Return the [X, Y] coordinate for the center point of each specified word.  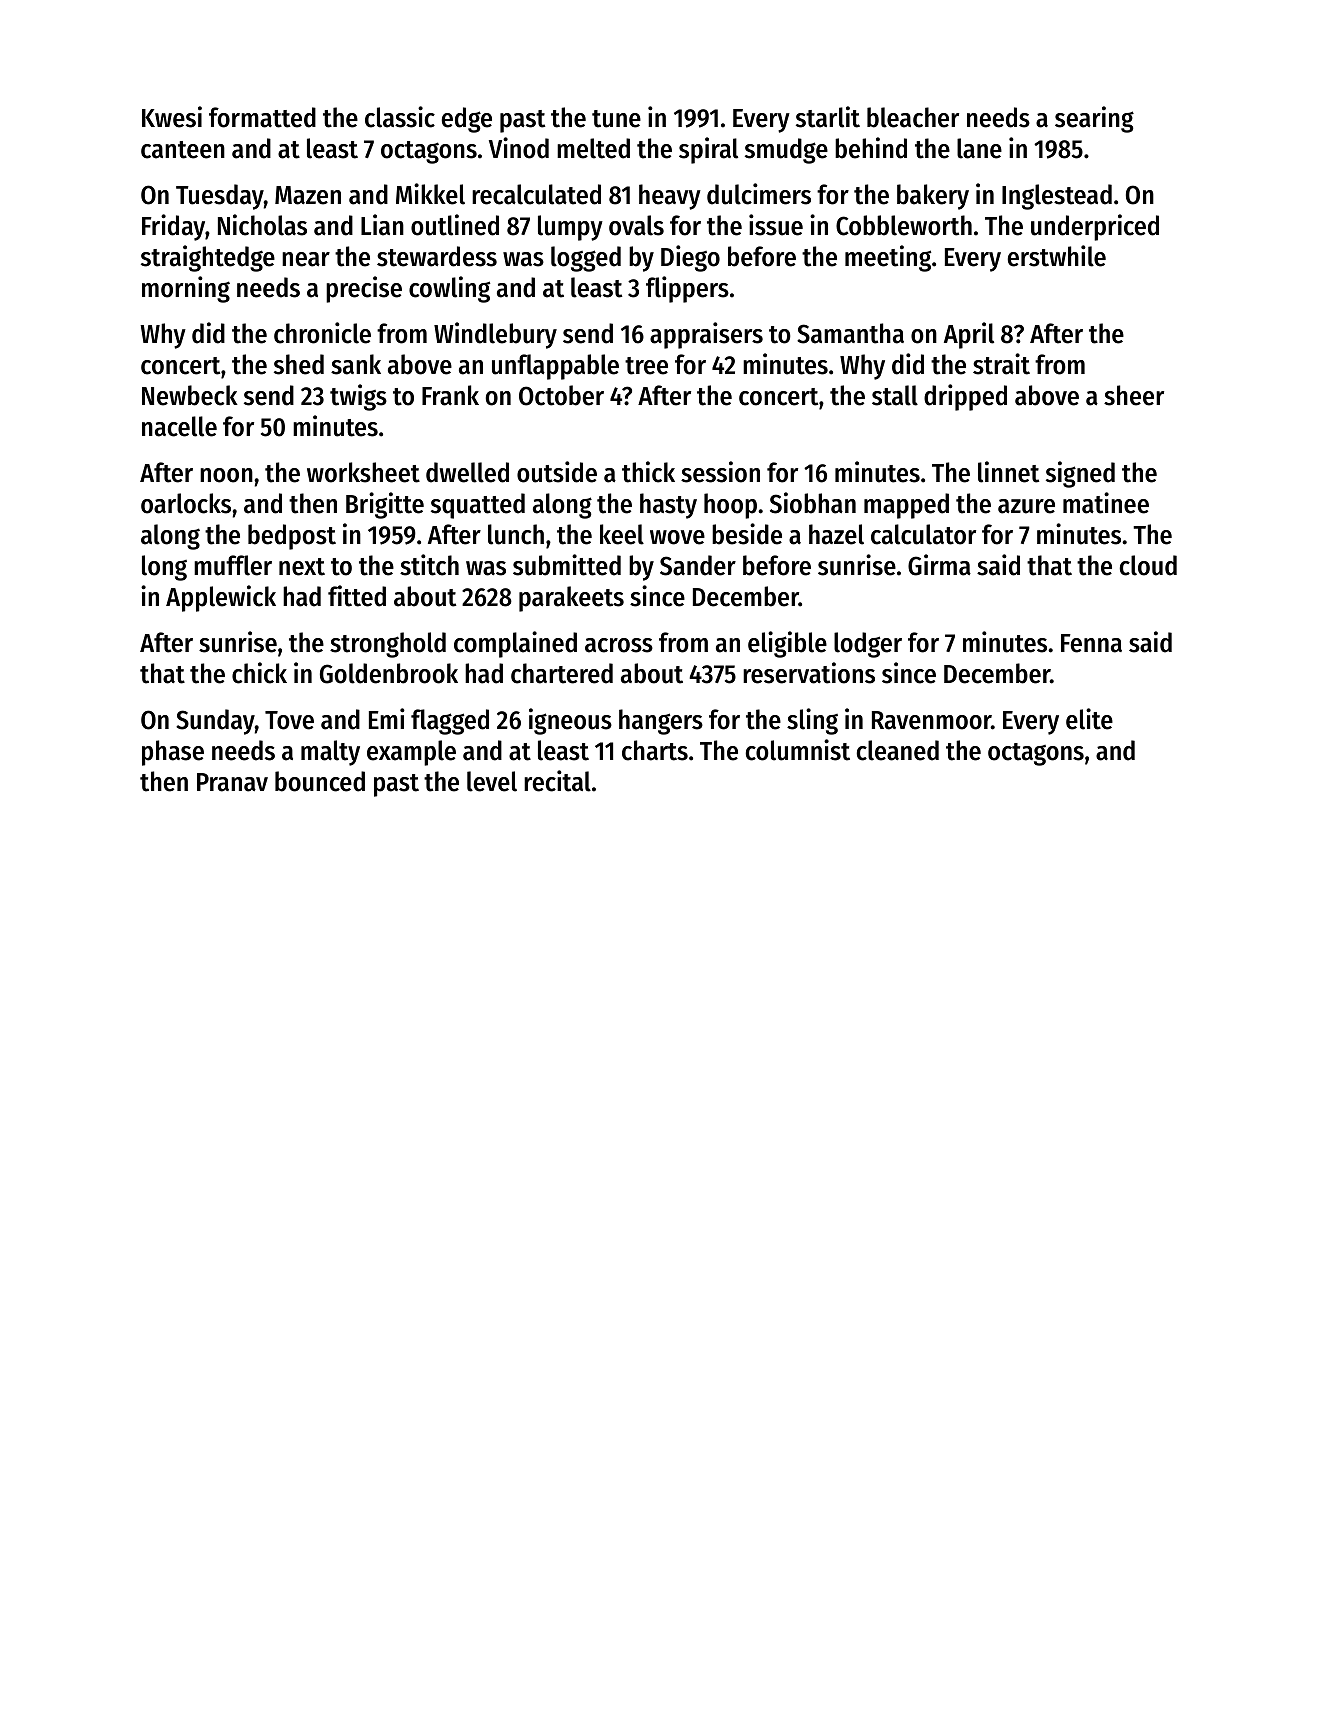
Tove [289, 720]
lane [979, 148]
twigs [358, 397]
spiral [708, 150]
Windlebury [495, 335]
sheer [1134, 395]
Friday [173, 227]
